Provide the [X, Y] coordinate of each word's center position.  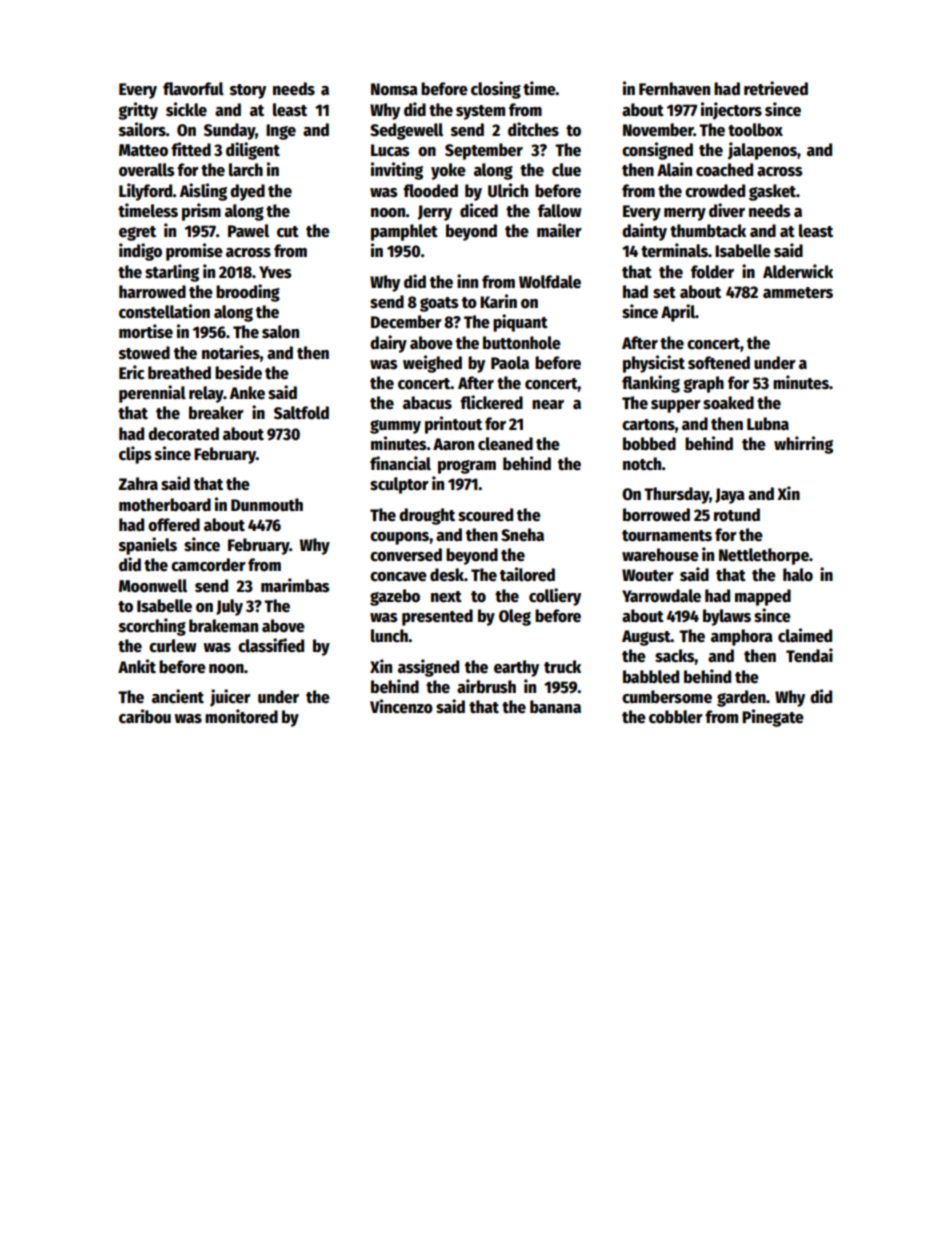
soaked [728, 403]
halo [798, 575]
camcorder [208, 565]
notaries [231, 352]
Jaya [730, 496]
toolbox [755, 130]
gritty [138, 111]
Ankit [137, 666]
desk [447, 575]
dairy [388, 344]
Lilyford [146, 192]
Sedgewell [406, 131]
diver [727, 210]
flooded [430, 191]
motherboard [165, 505]
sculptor [399, 485]
